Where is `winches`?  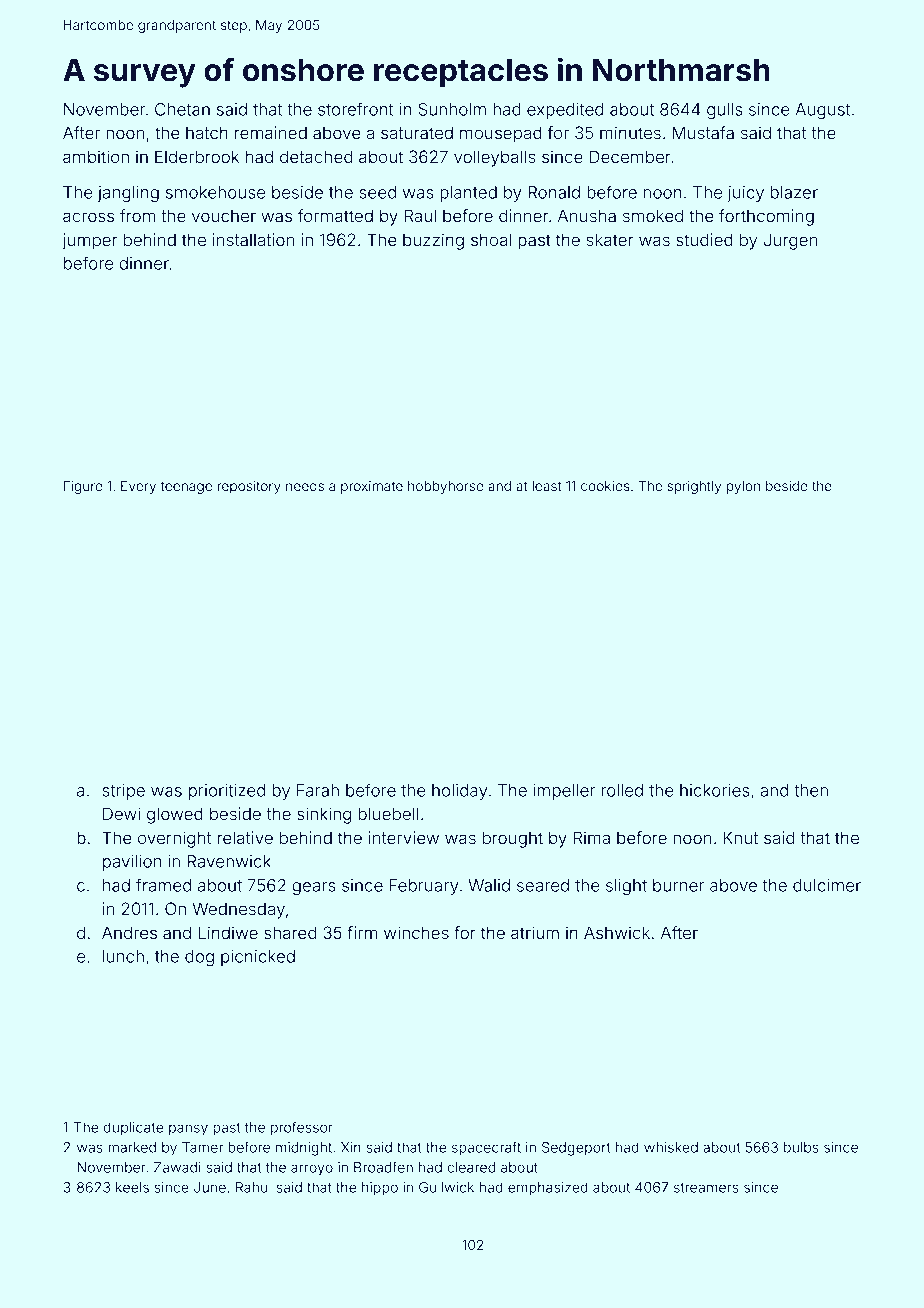 winches is located at coordinates (416, 932).
